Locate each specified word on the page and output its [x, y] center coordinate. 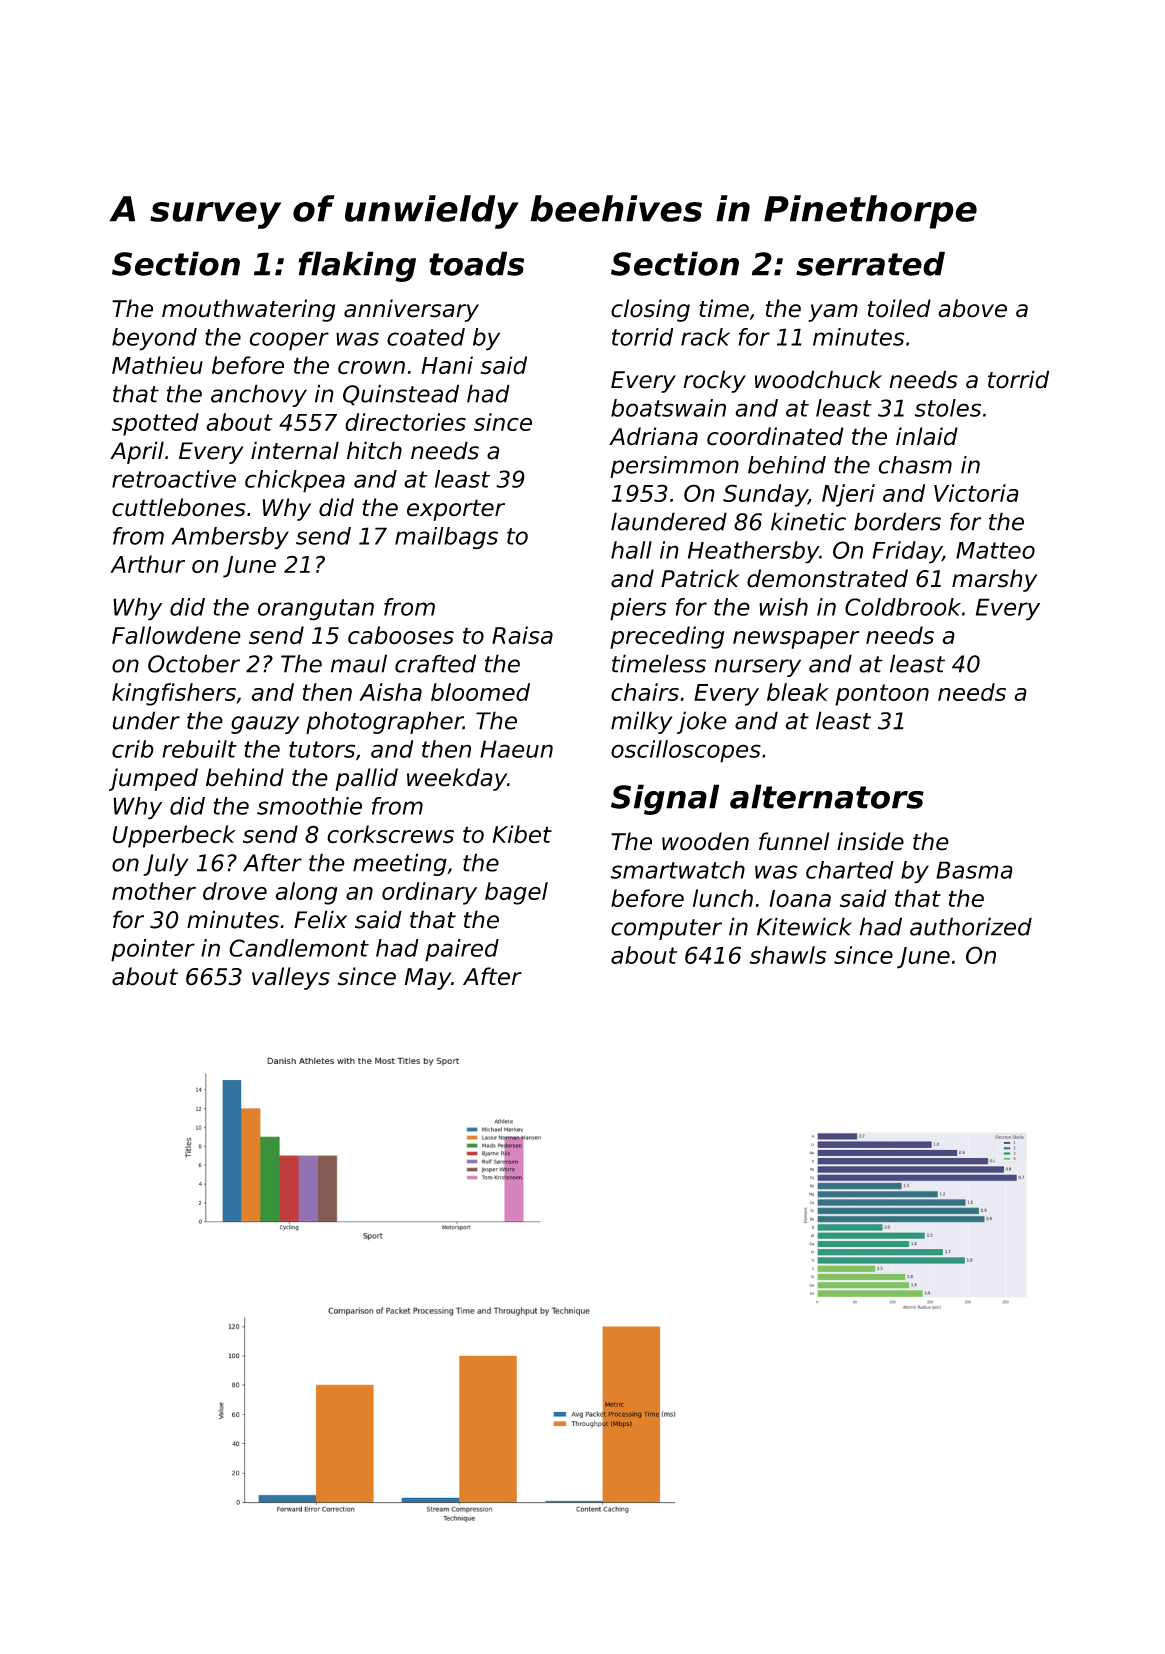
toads [476, 263]
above [972, 308]
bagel [516, 893]
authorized [971, 926]
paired [462, 950]
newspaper [796, 640]
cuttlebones [179, 507]
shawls [787, 955]
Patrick [700, 578]
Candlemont [299, 948]
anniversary [411, 310]
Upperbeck [174, 836]
